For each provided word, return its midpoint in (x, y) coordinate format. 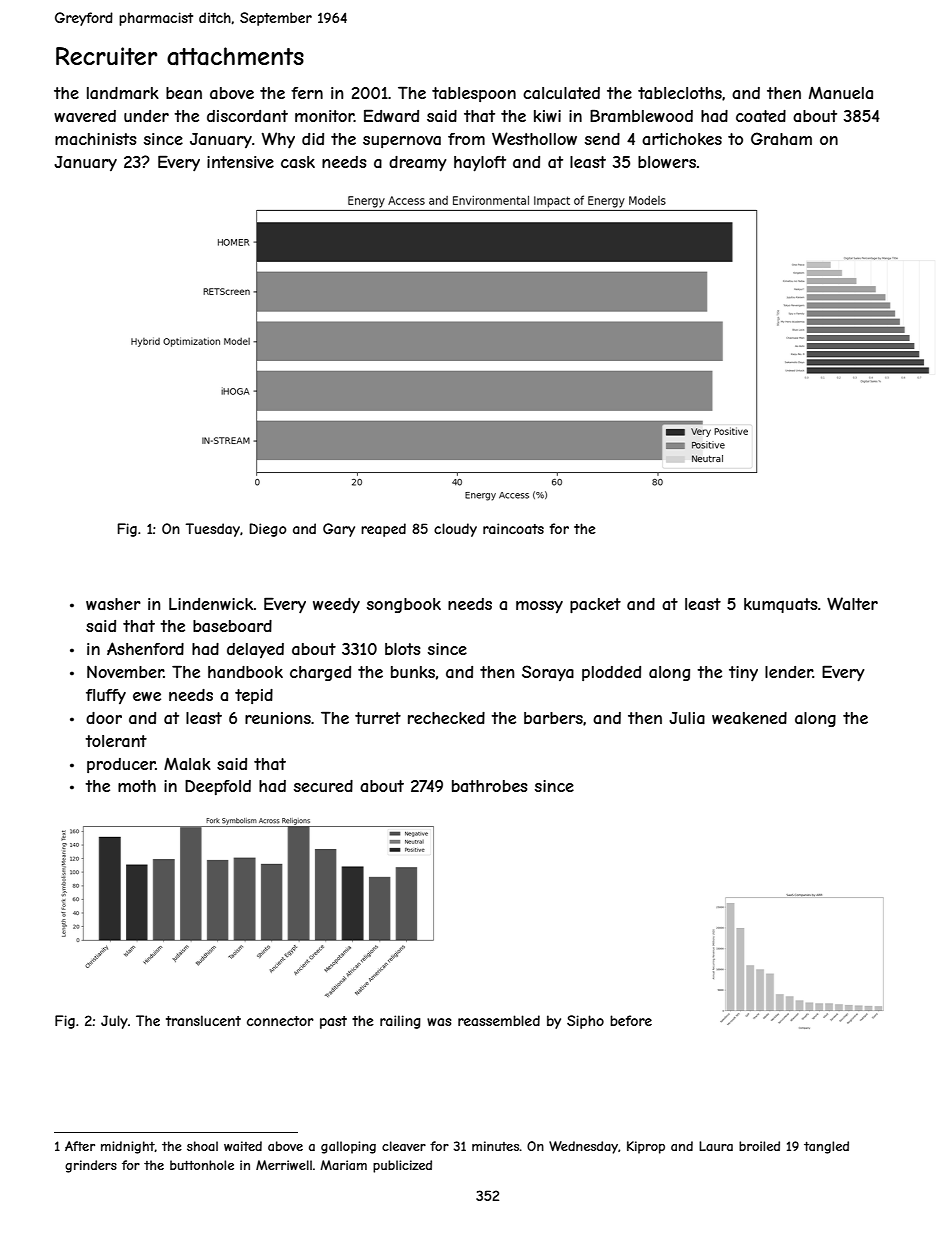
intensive (240, 162)
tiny (743, 674)
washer (113, 604)
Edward (391, 115)
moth (137, 786)
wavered (85, 116)
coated (761, 116)
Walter (852, 603)
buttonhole (202, 1165)
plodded (611, 673)
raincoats (513, 528)
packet (595, 606)
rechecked (446, 718)
